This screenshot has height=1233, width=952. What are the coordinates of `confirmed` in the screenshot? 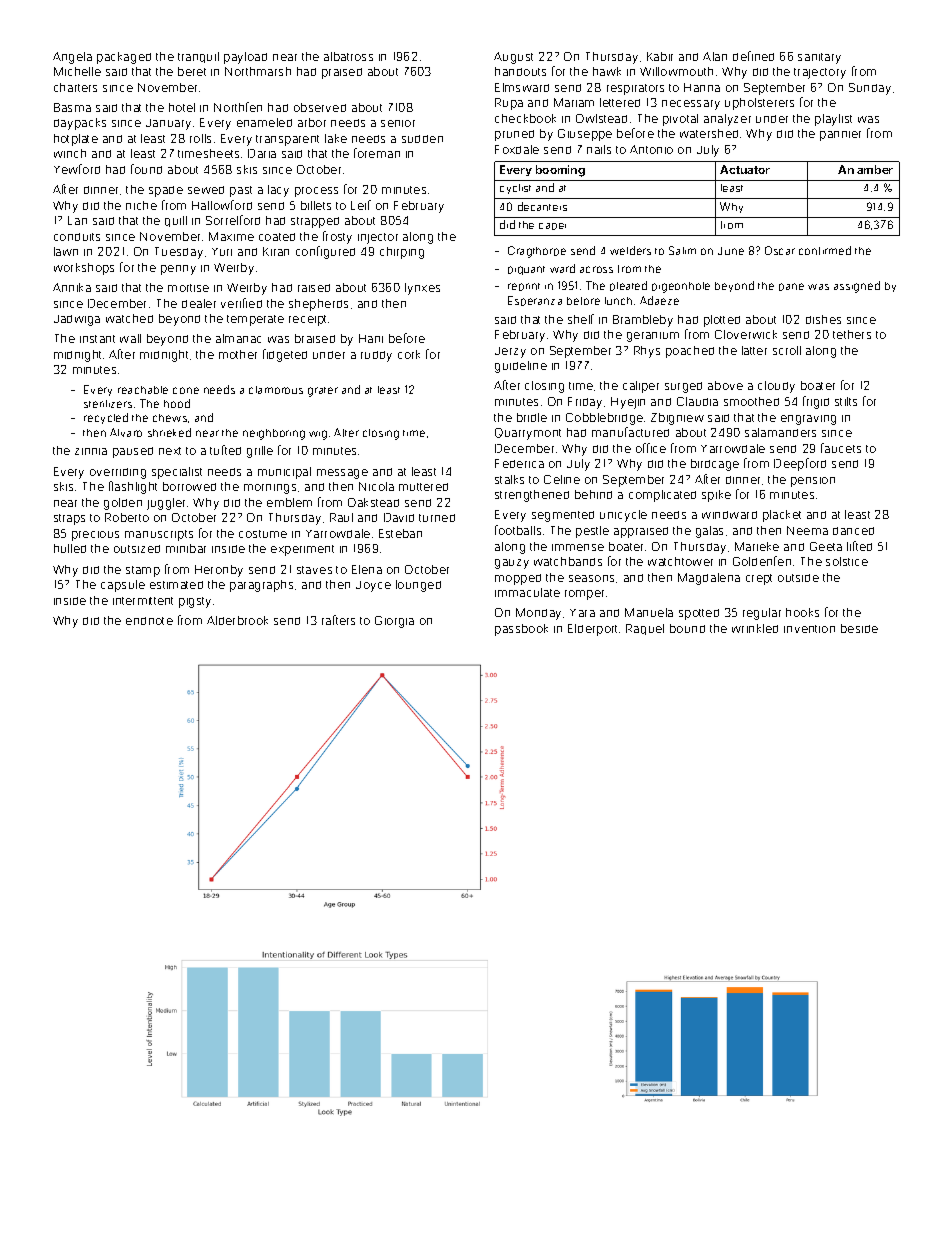 It's located at (825, 250).
